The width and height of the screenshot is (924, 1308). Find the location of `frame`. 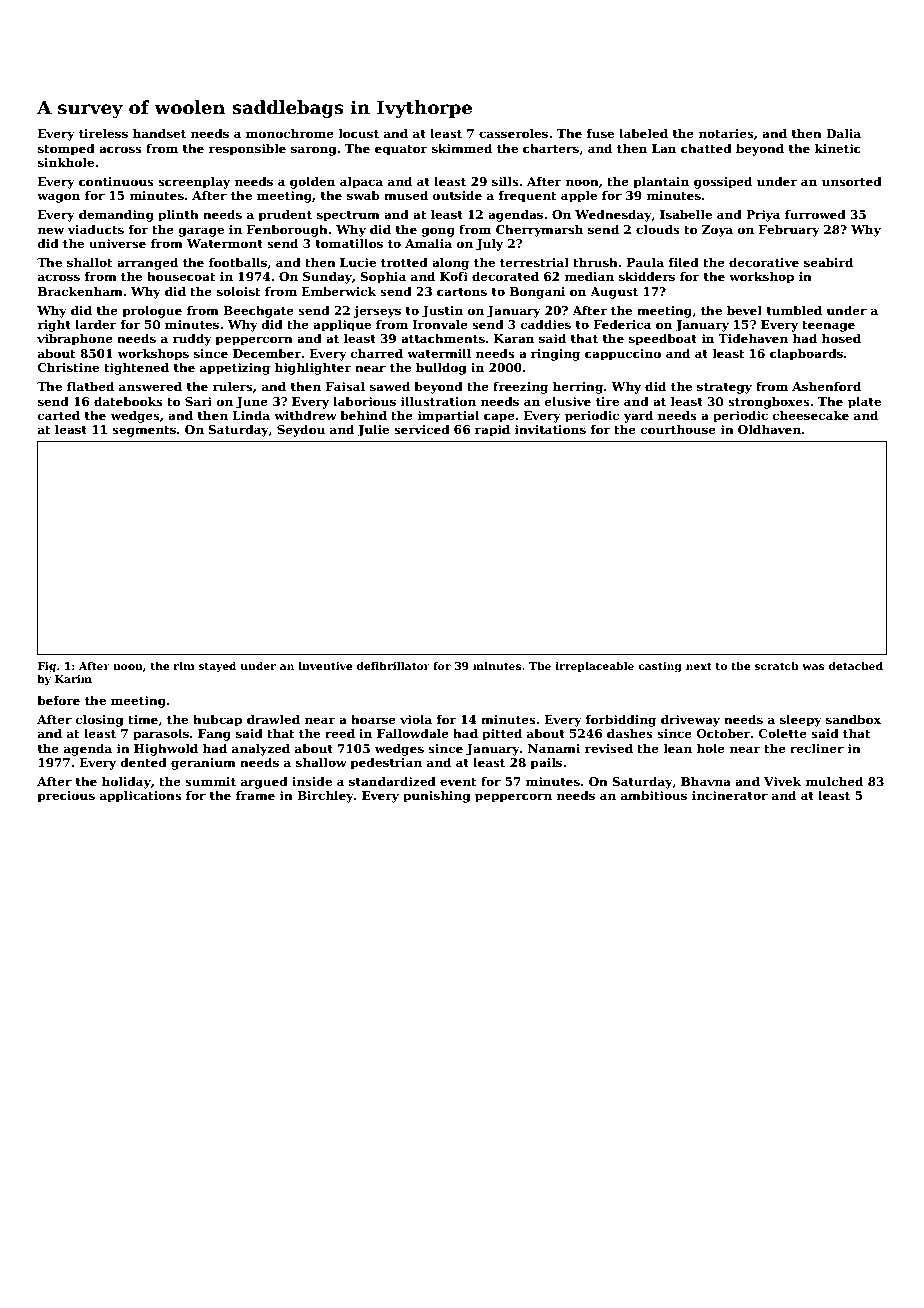

frame is located at coordinates (255, 795).
